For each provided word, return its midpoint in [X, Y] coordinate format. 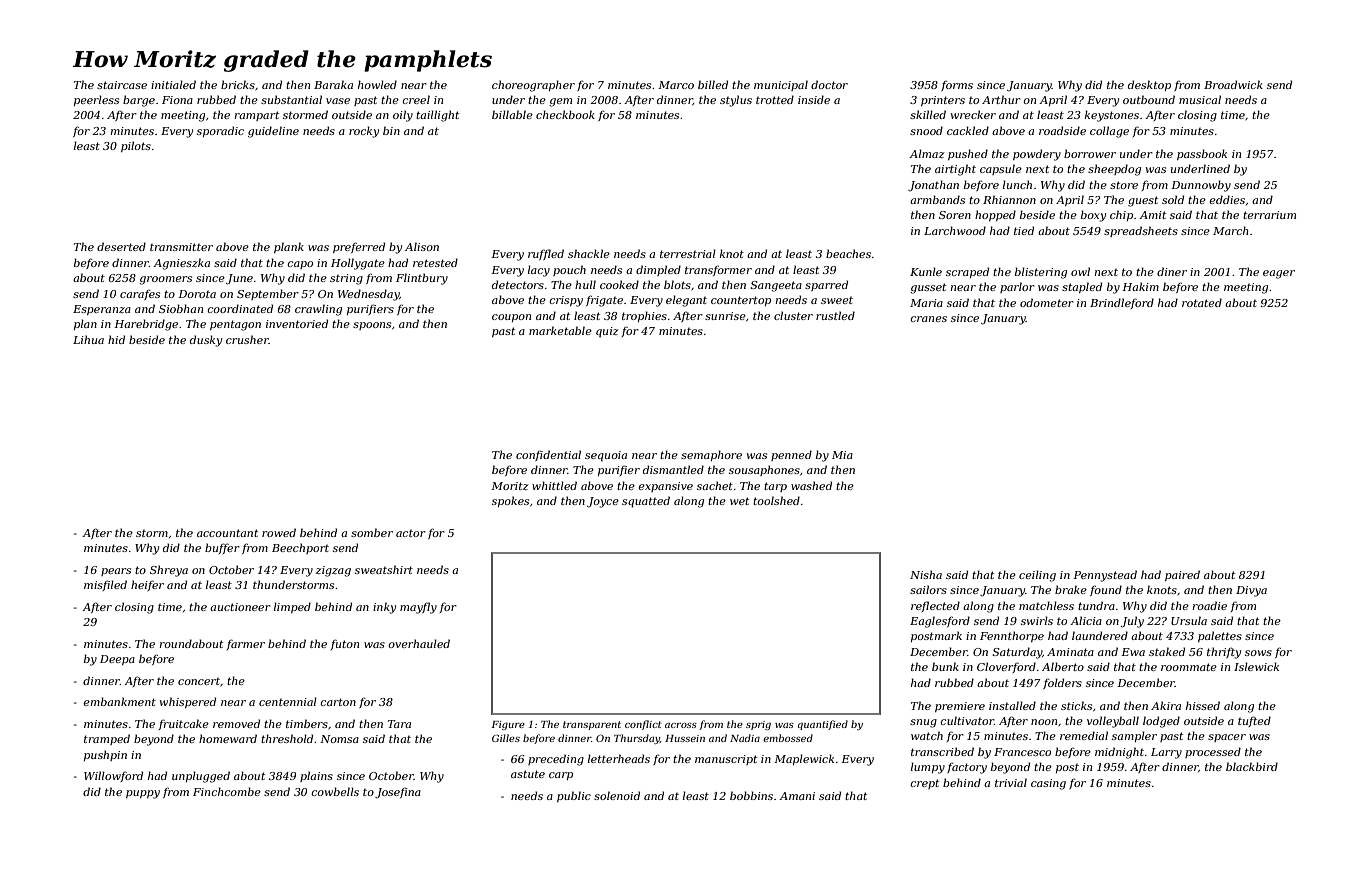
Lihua [88, 339]
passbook [1202, 154]
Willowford [113, 776]
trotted [775, 99]
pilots [136, 146]
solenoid [617, 795]
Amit [1152, 215]
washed [811, 485]
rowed [279, 532]
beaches [848, 253]
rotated [1202, 302]
